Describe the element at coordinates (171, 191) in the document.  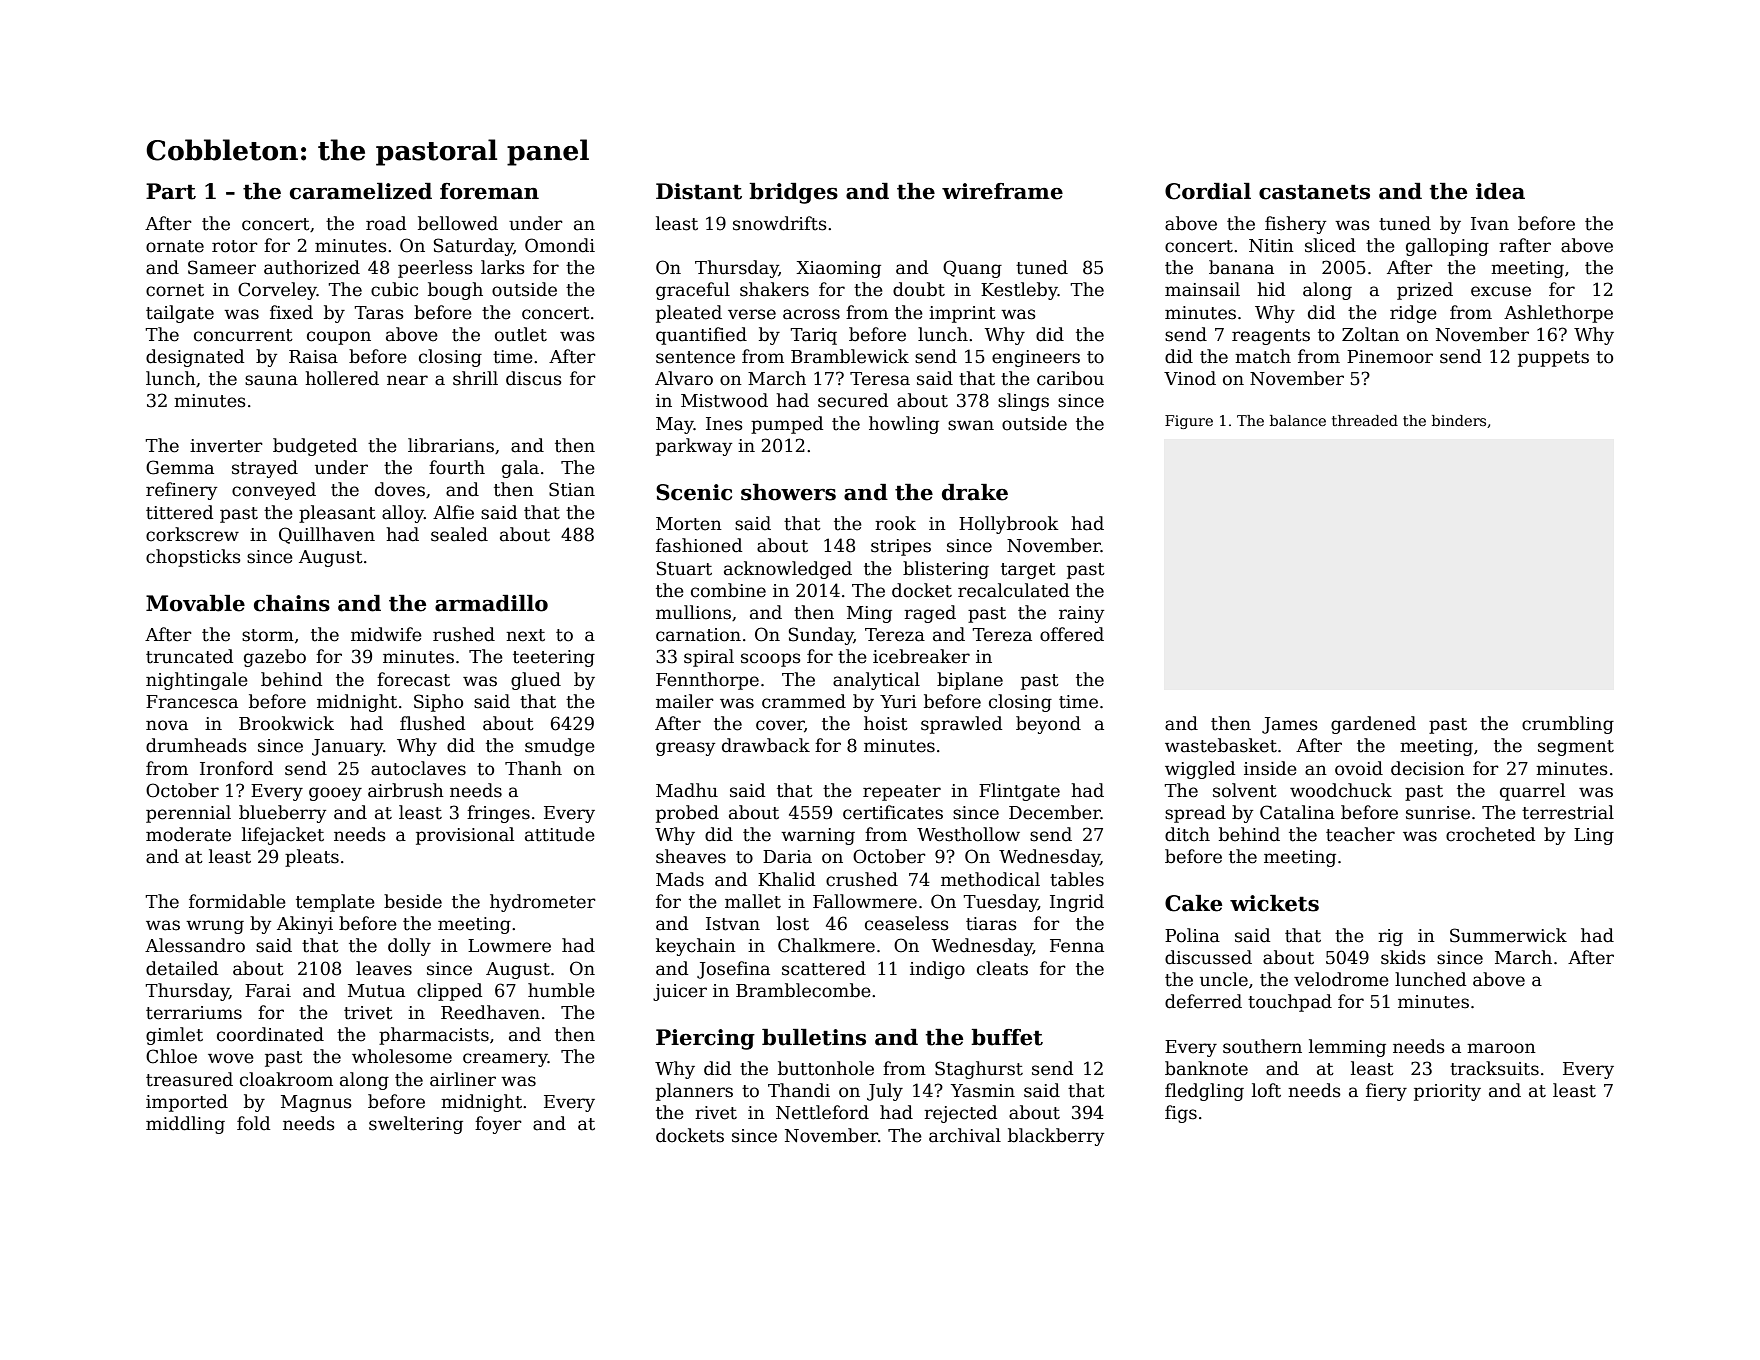
I see `Part` at that location.
